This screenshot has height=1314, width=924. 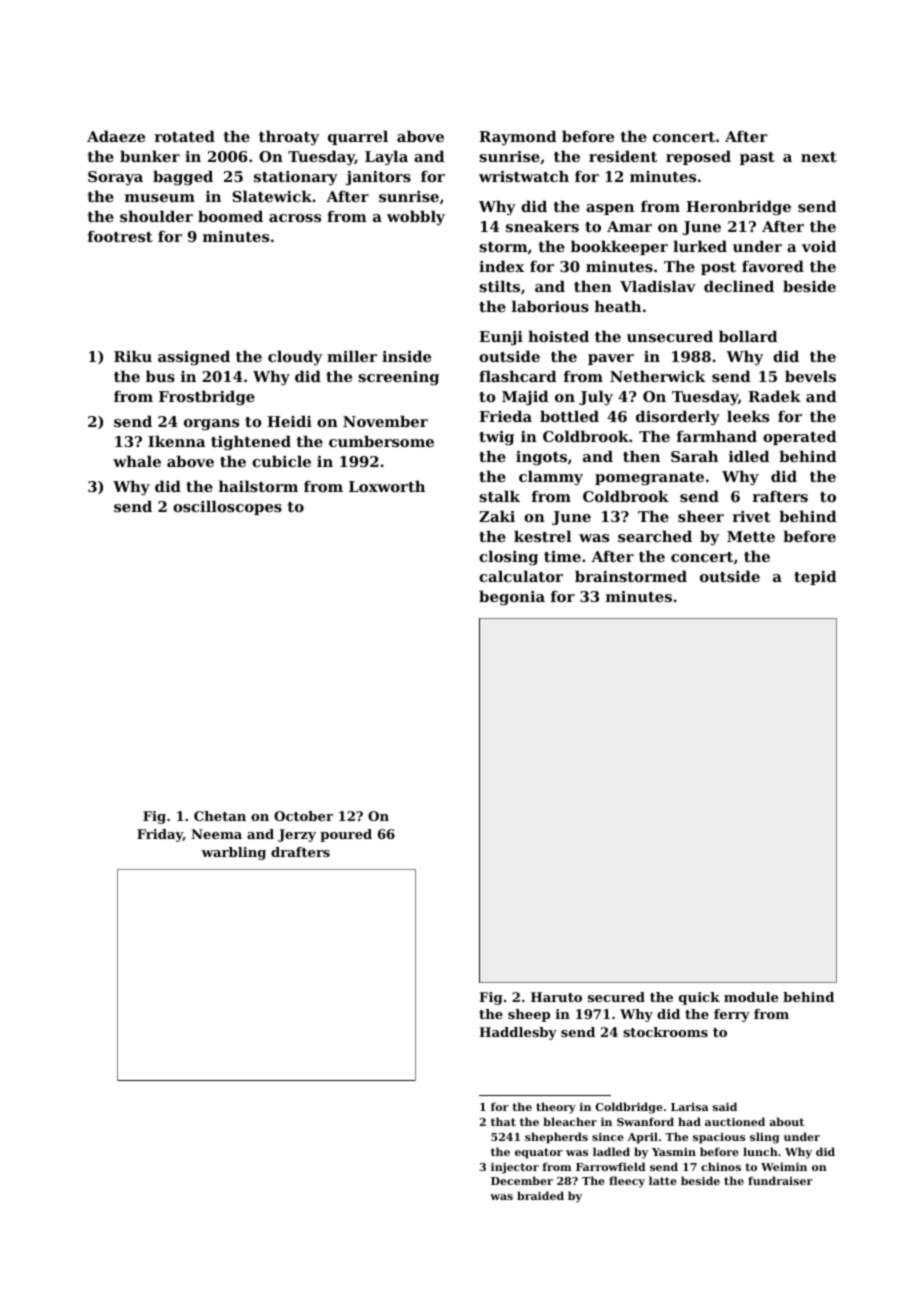 I want to click on injector, so click(x=515, y=1168).
